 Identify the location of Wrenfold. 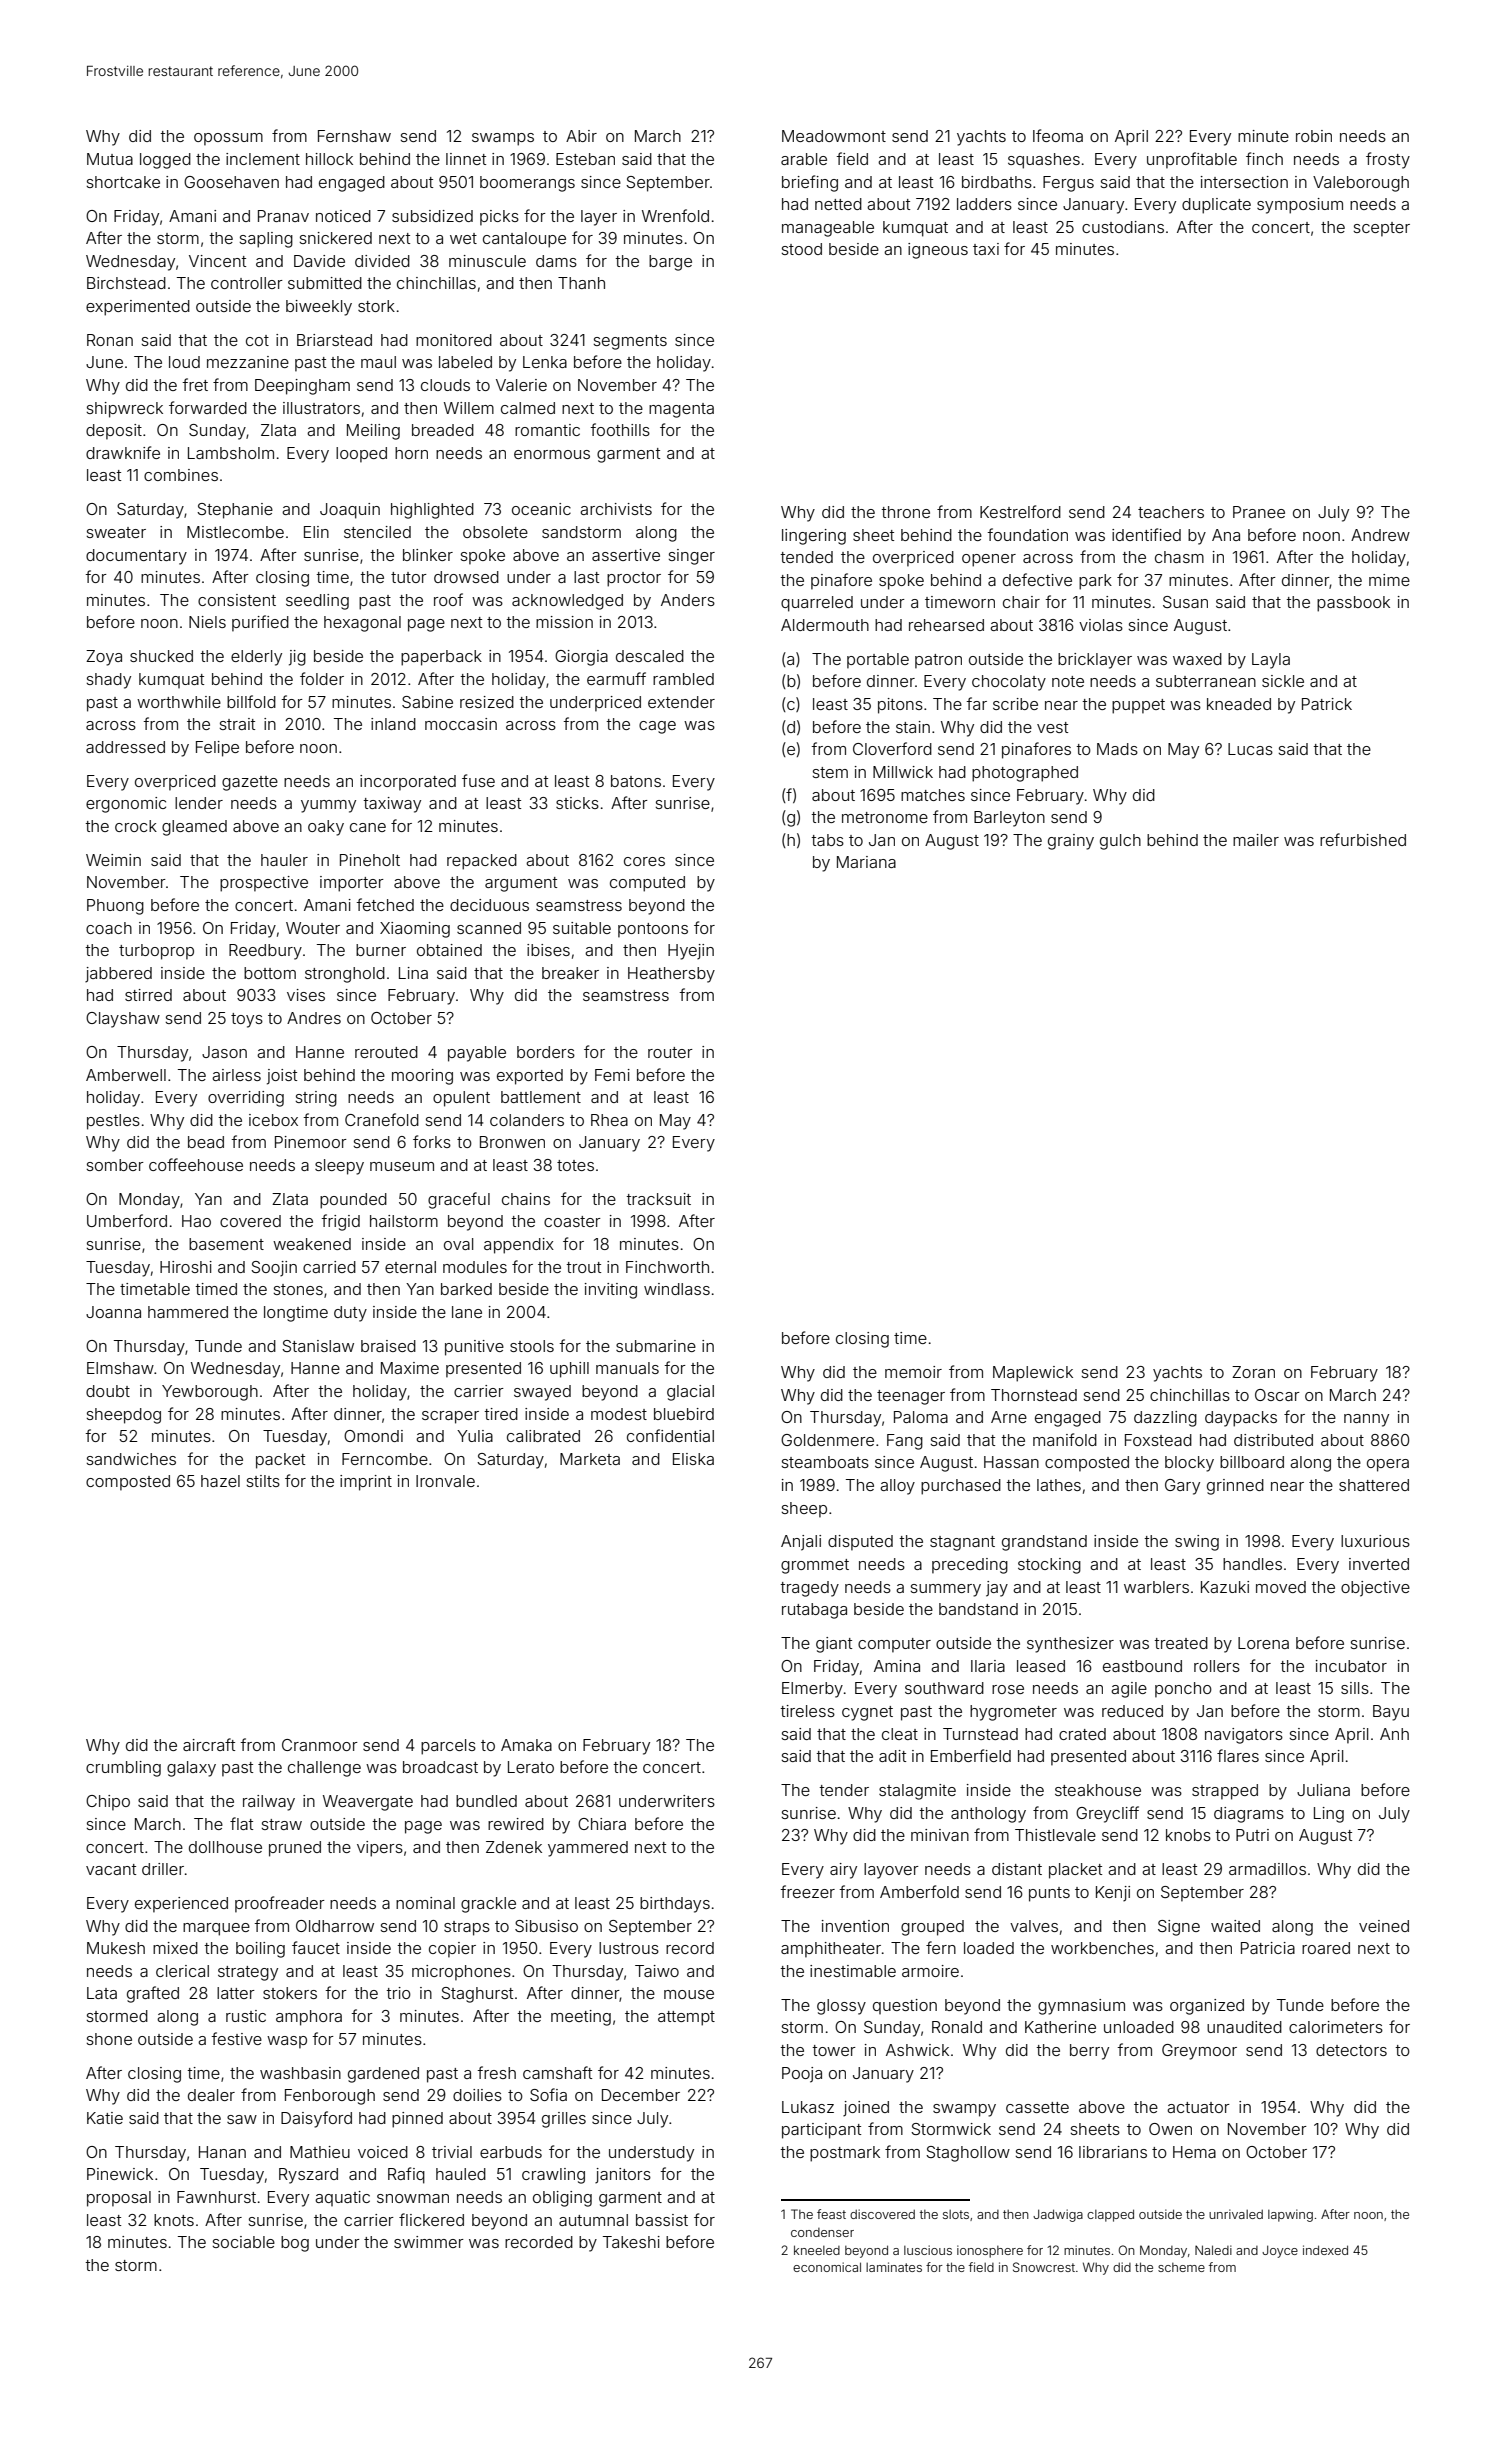
(675, 215).
